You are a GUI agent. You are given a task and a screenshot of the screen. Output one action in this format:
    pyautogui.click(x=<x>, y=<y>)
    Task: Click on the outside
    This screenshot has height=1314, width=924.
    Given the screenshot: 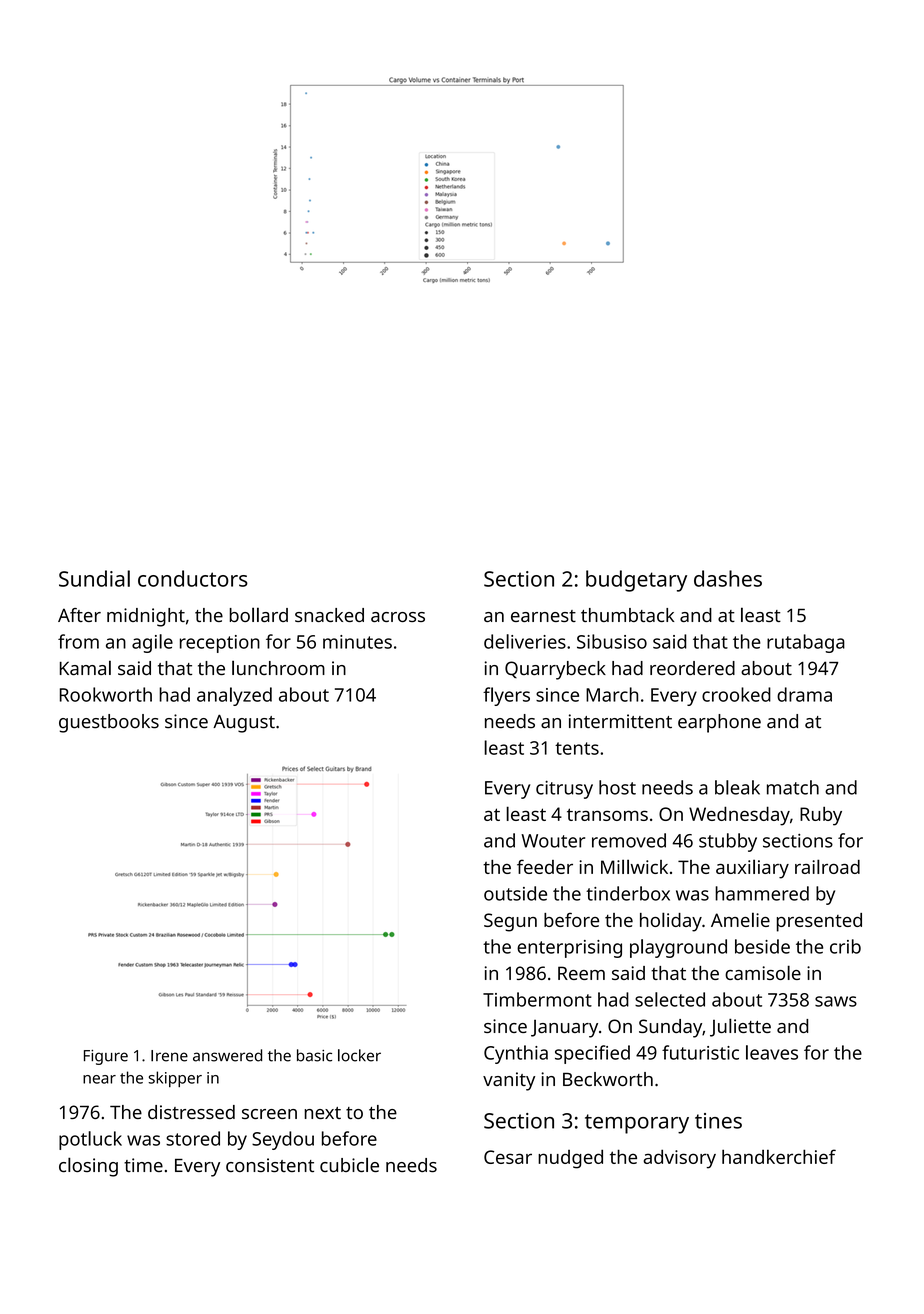 What is the action you would take?
    pyautogui.click(x=515, y=893)
